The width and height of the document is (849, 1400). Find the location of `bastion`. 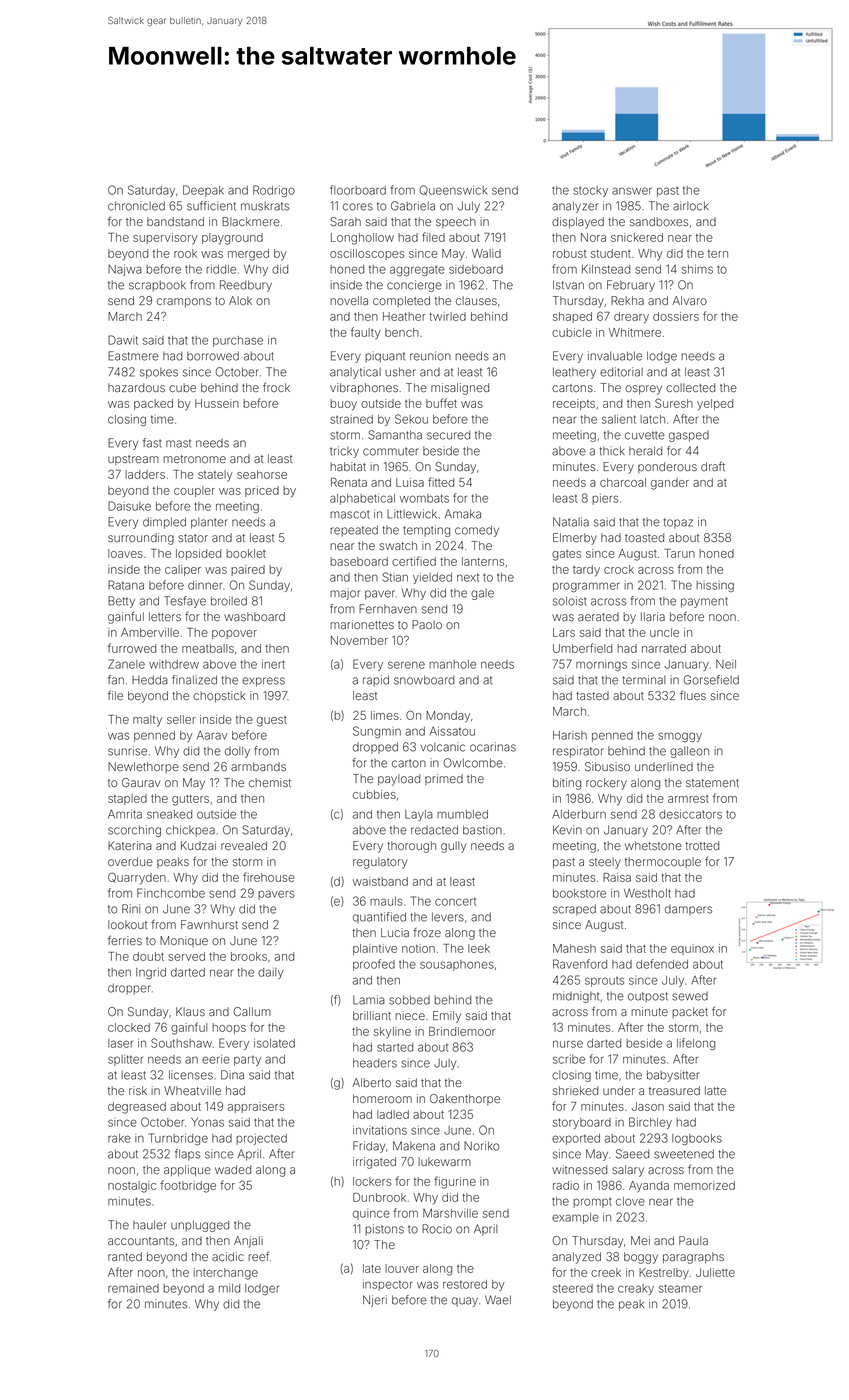

bastion is located at coordinates (482, 830).
